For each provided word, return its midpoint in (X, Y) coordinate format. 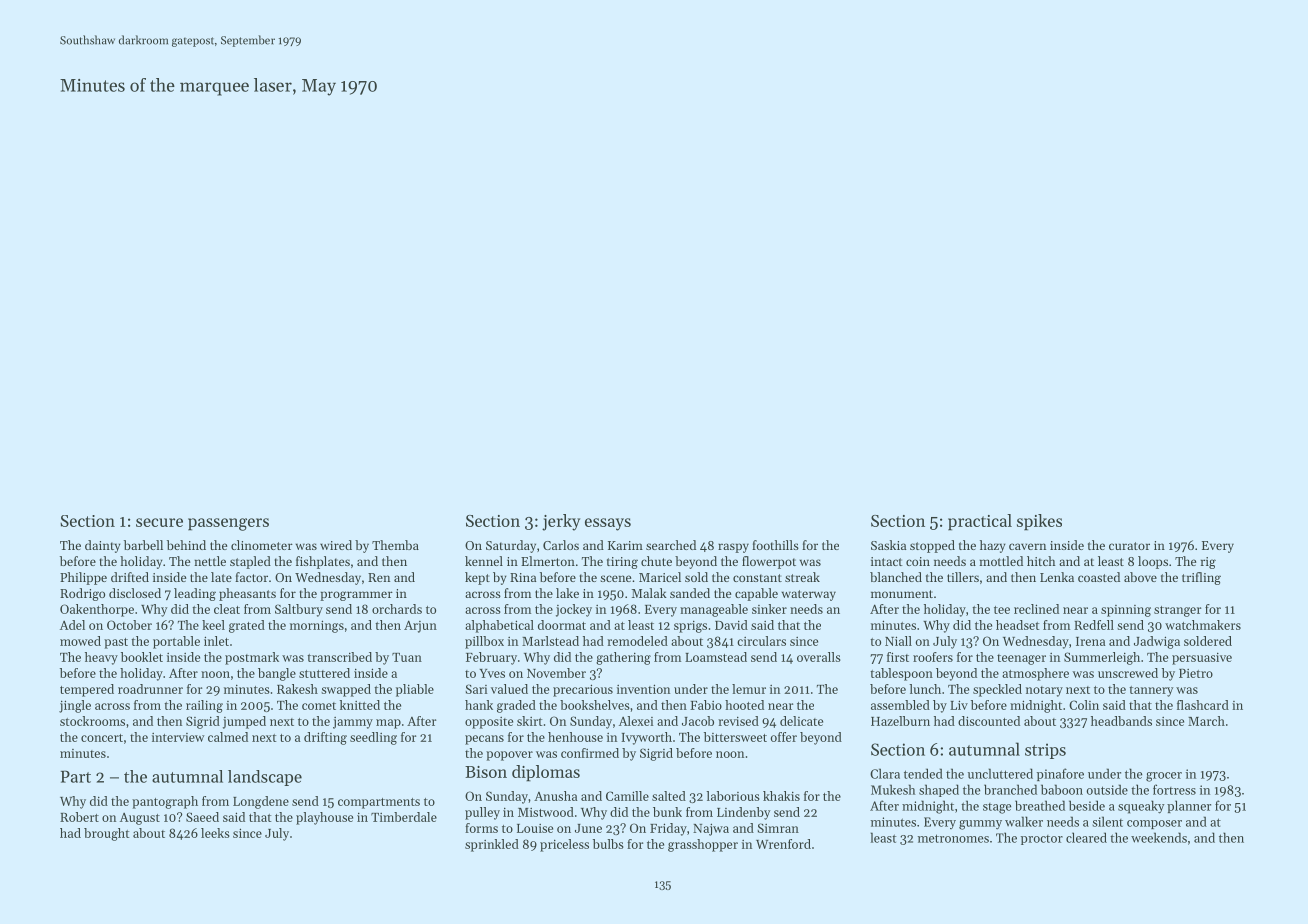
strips (1045, 751)
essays (608, 524)
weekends (1159, 837)
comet (319, 706)
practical (980, 522)
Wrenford (783, 844)
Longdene (261, 802)
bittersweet (735, 737)
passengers (228, 524)
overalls (819, 657)
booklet (142, 657)
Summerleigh (1102, 658)
